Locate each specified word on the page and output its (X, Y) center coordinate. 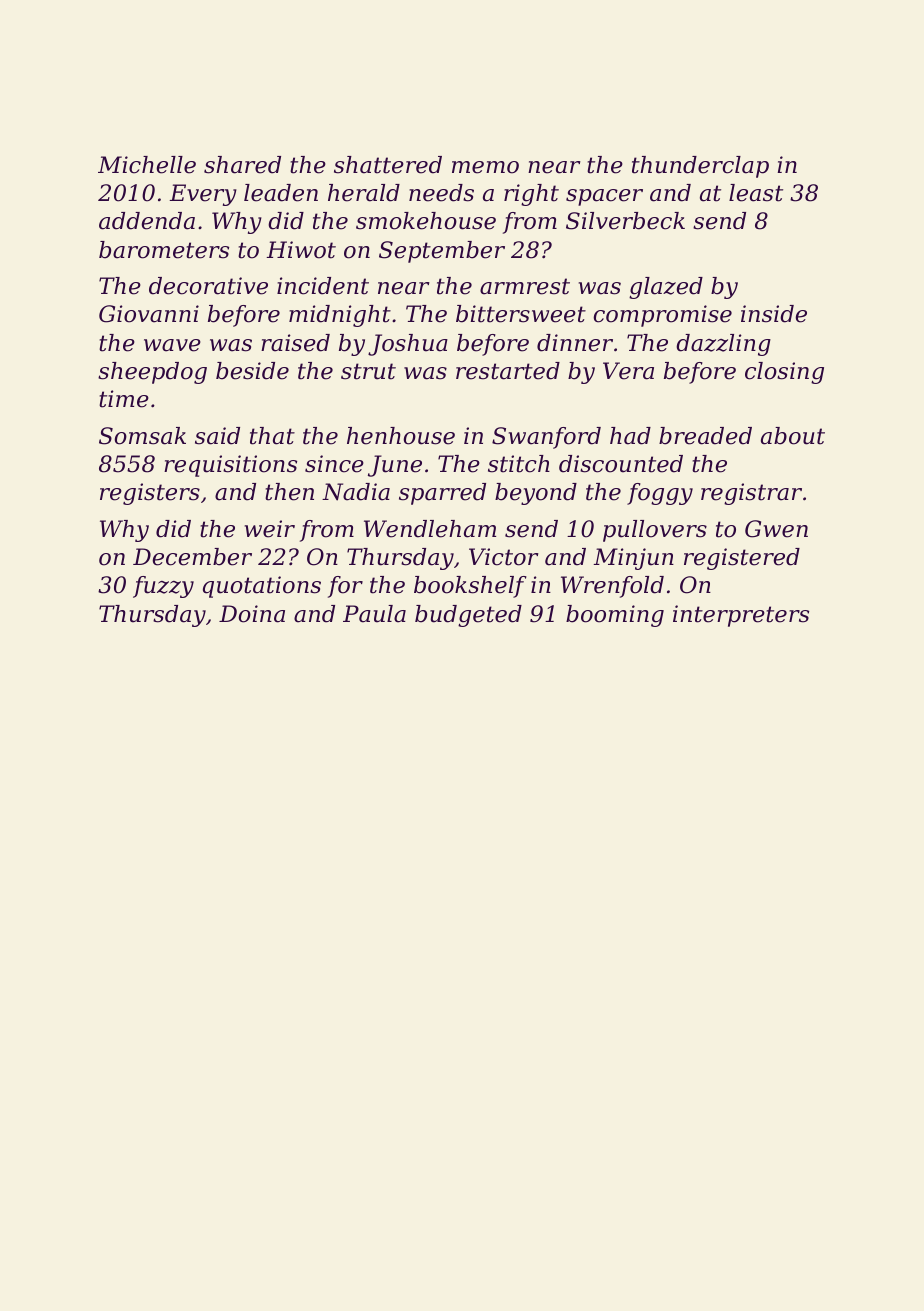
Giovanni (149, 314)
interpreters (741, 616)
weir (270, 529)
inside (774, 314)
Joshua (408, 345)
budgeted (468, 616)
